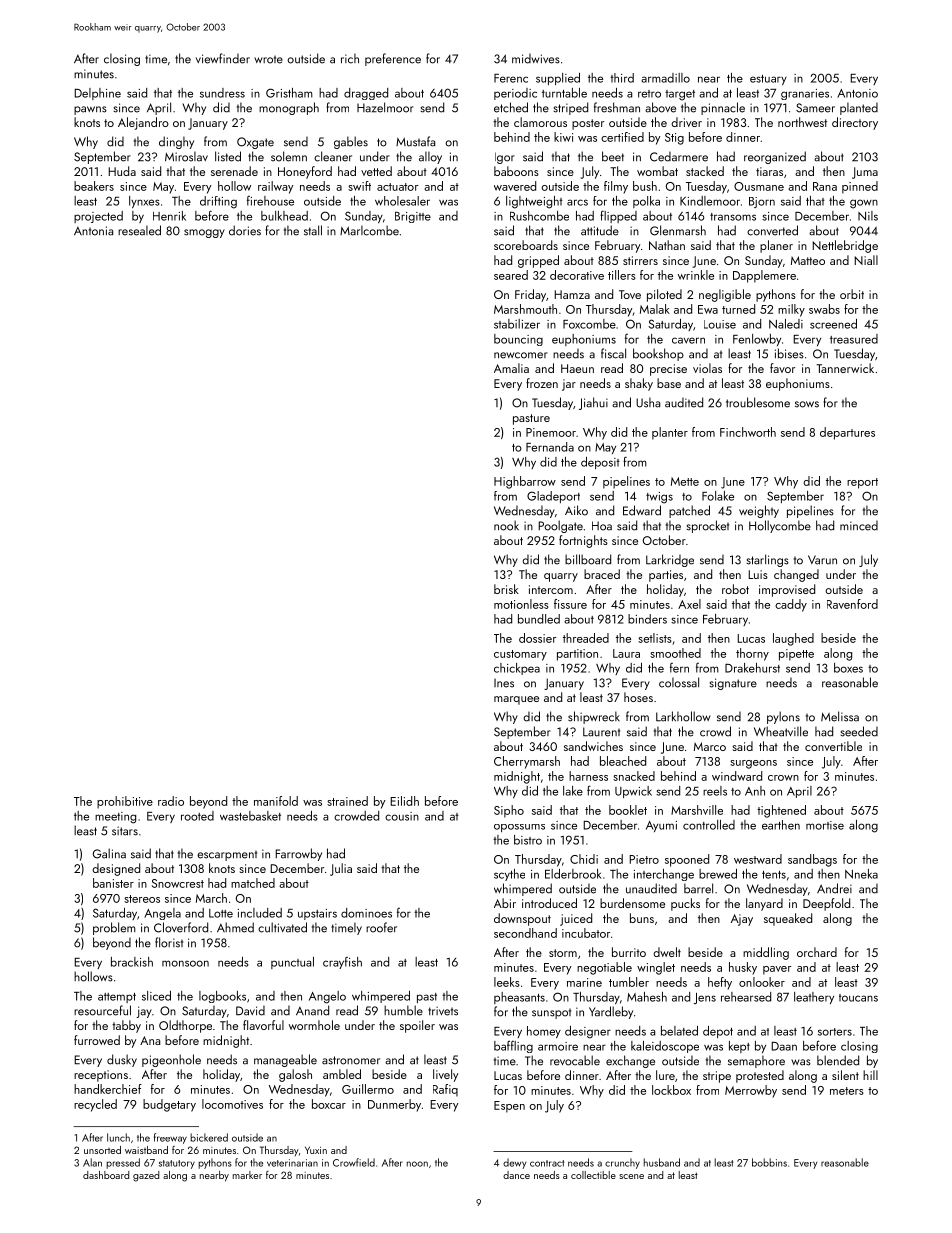 This screenshot has width=952, height=1233. What do you see at coordinates (707, 368) in the screenshot?
I see `violas` at bounding box center [707, 368].
